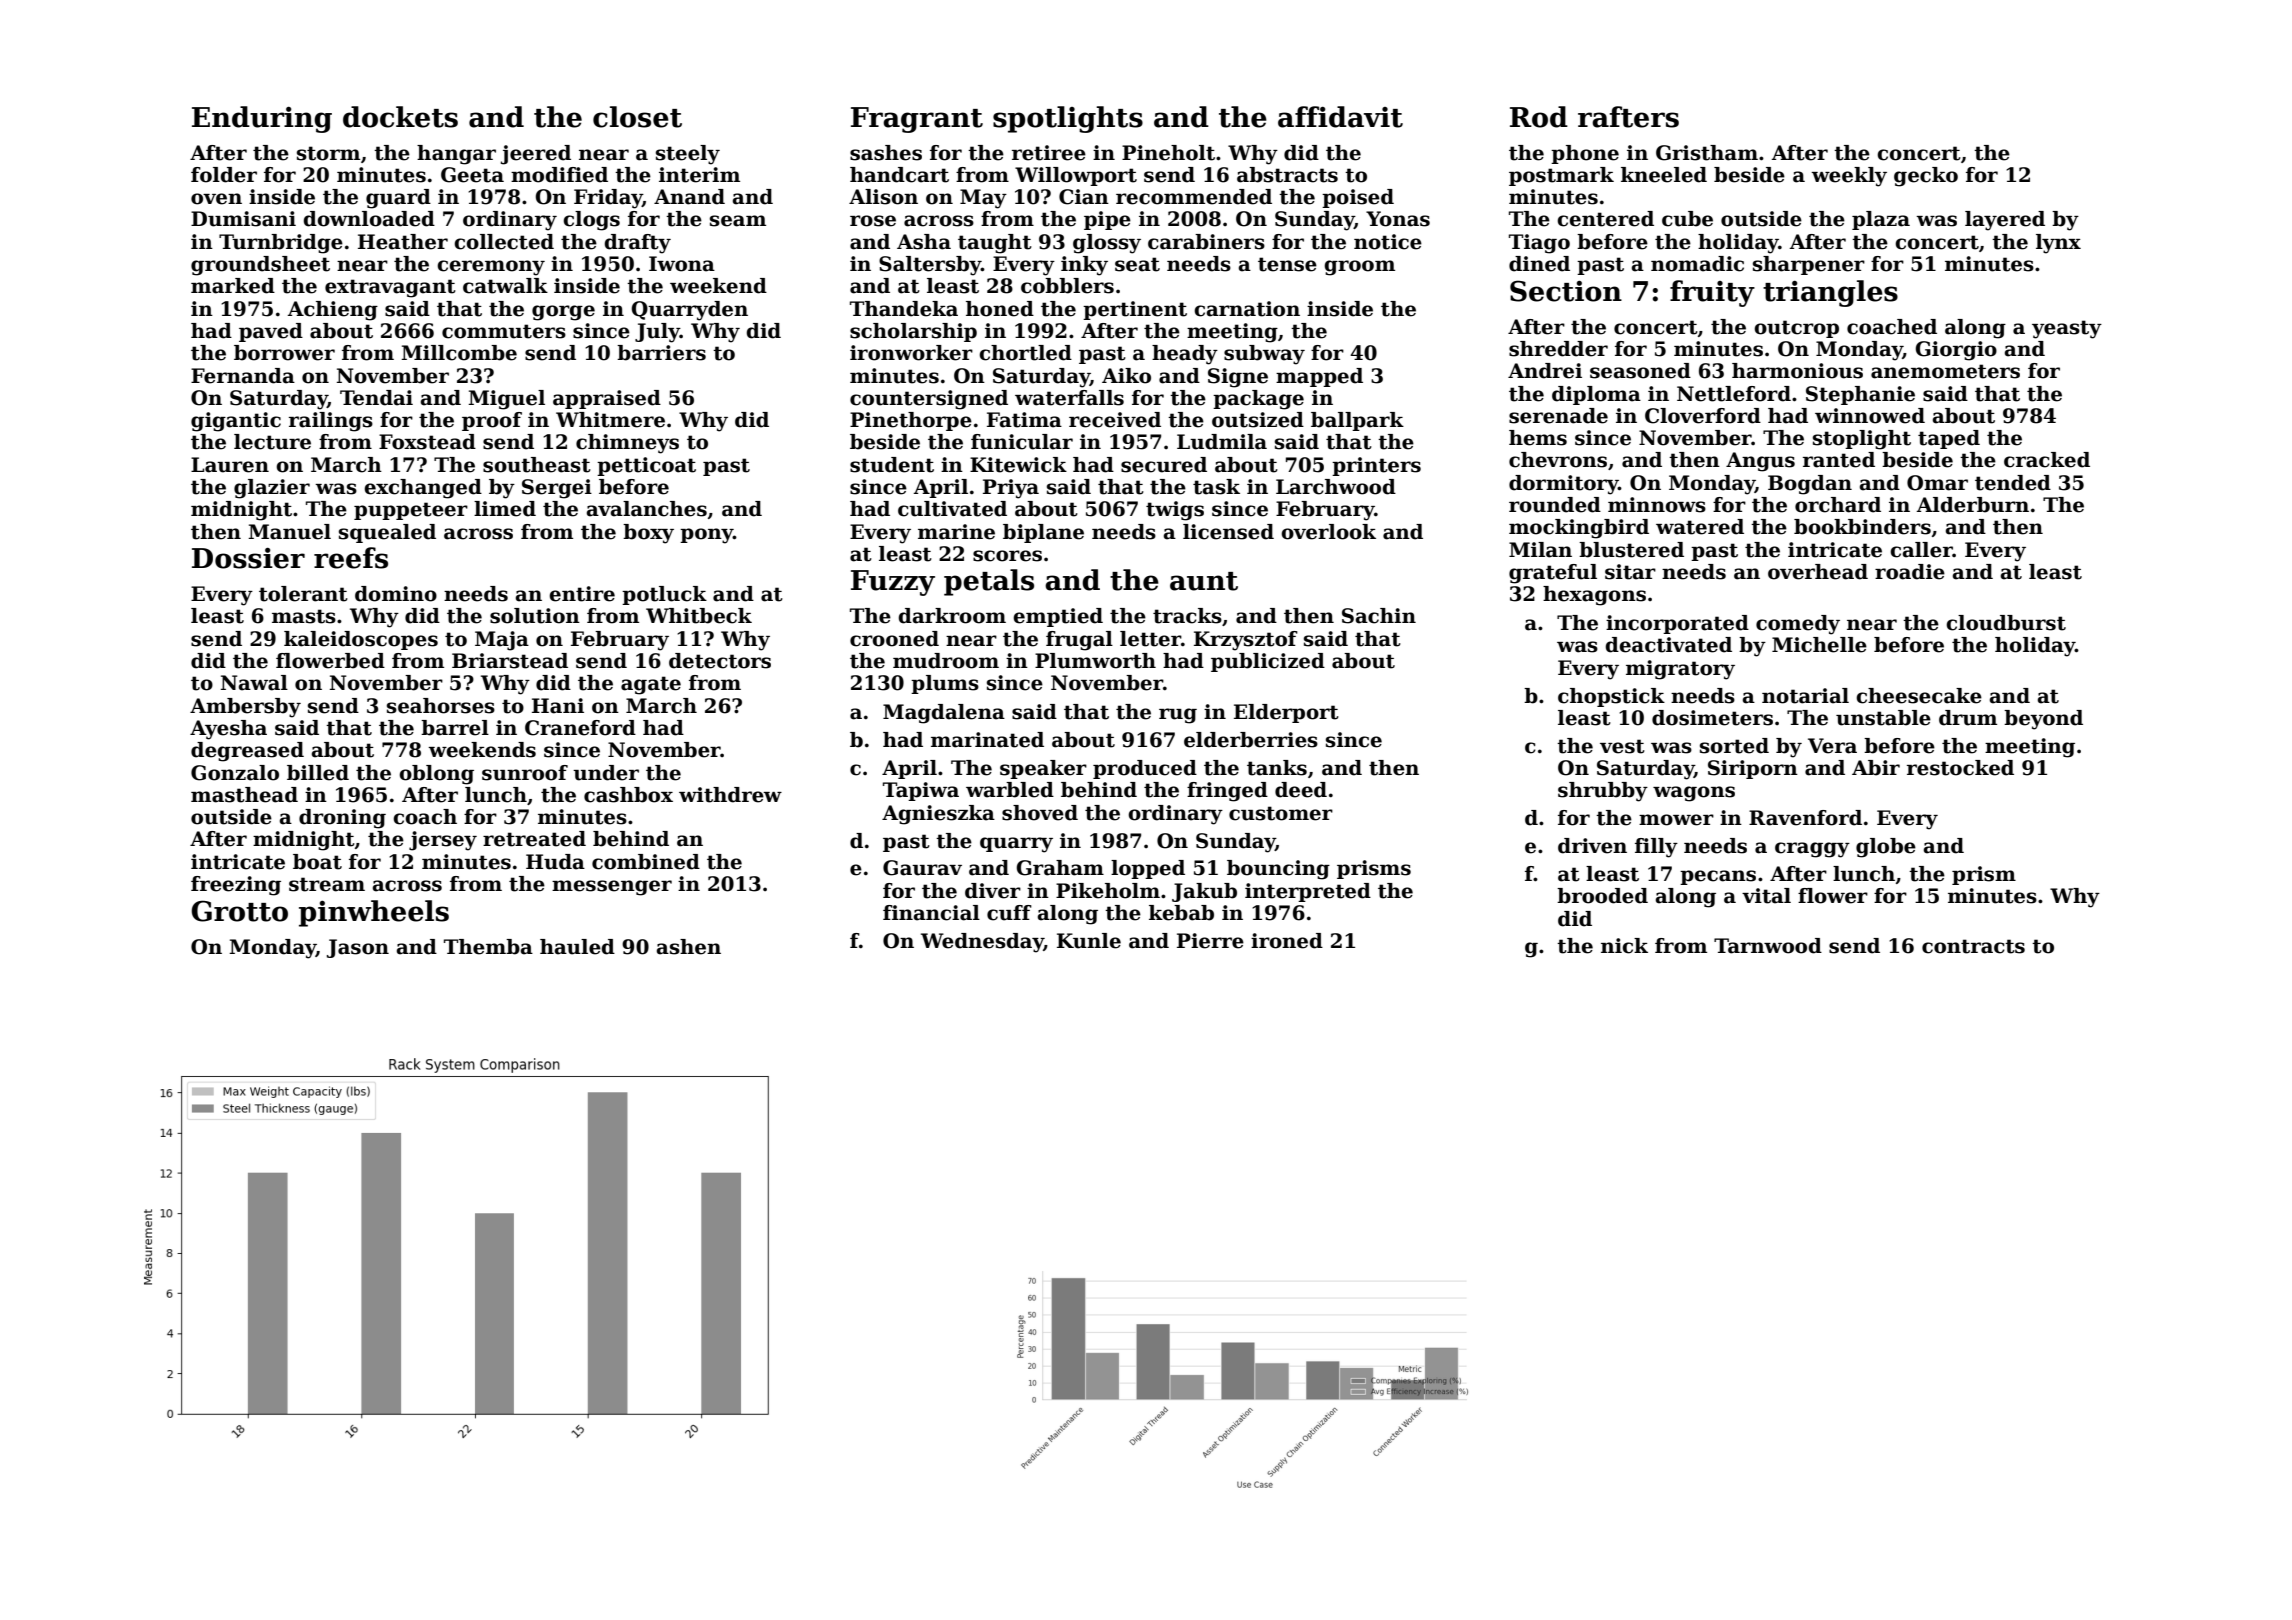  I want to click on gorge, so click(563, 313).
